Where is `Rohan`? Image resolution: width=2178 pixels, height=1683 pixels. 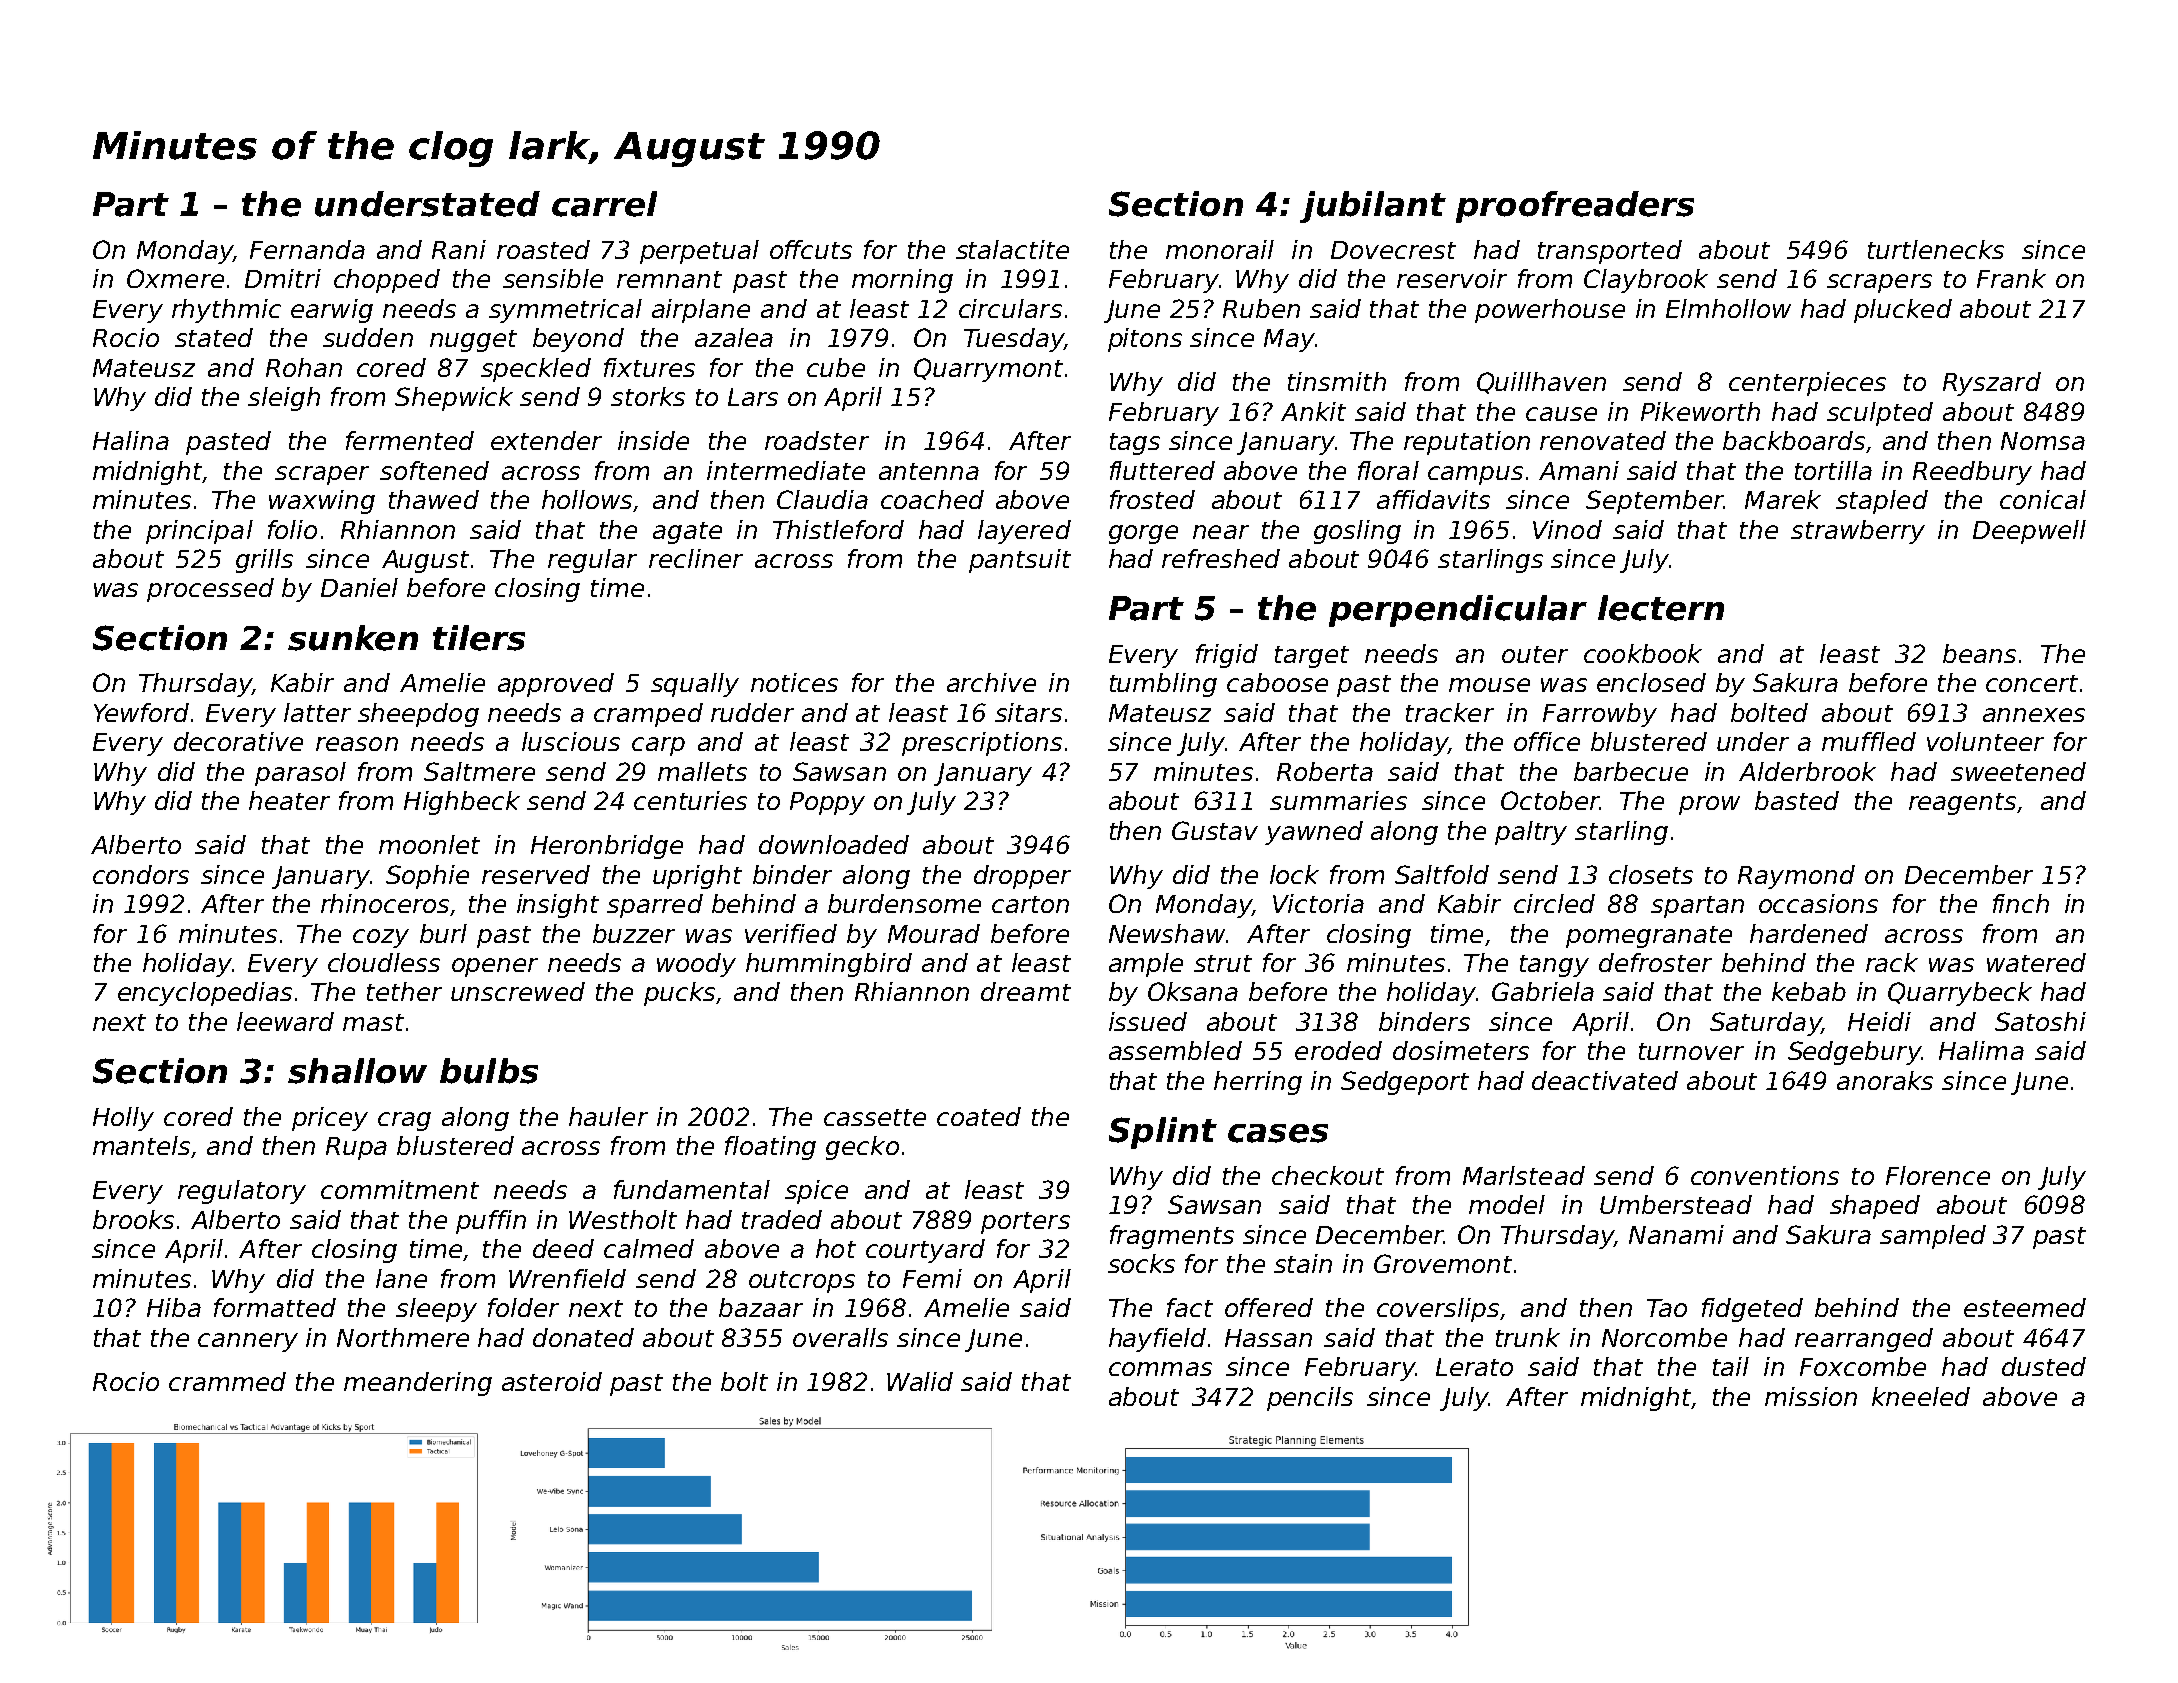
Rohan is located at coordinates (304, 367).
